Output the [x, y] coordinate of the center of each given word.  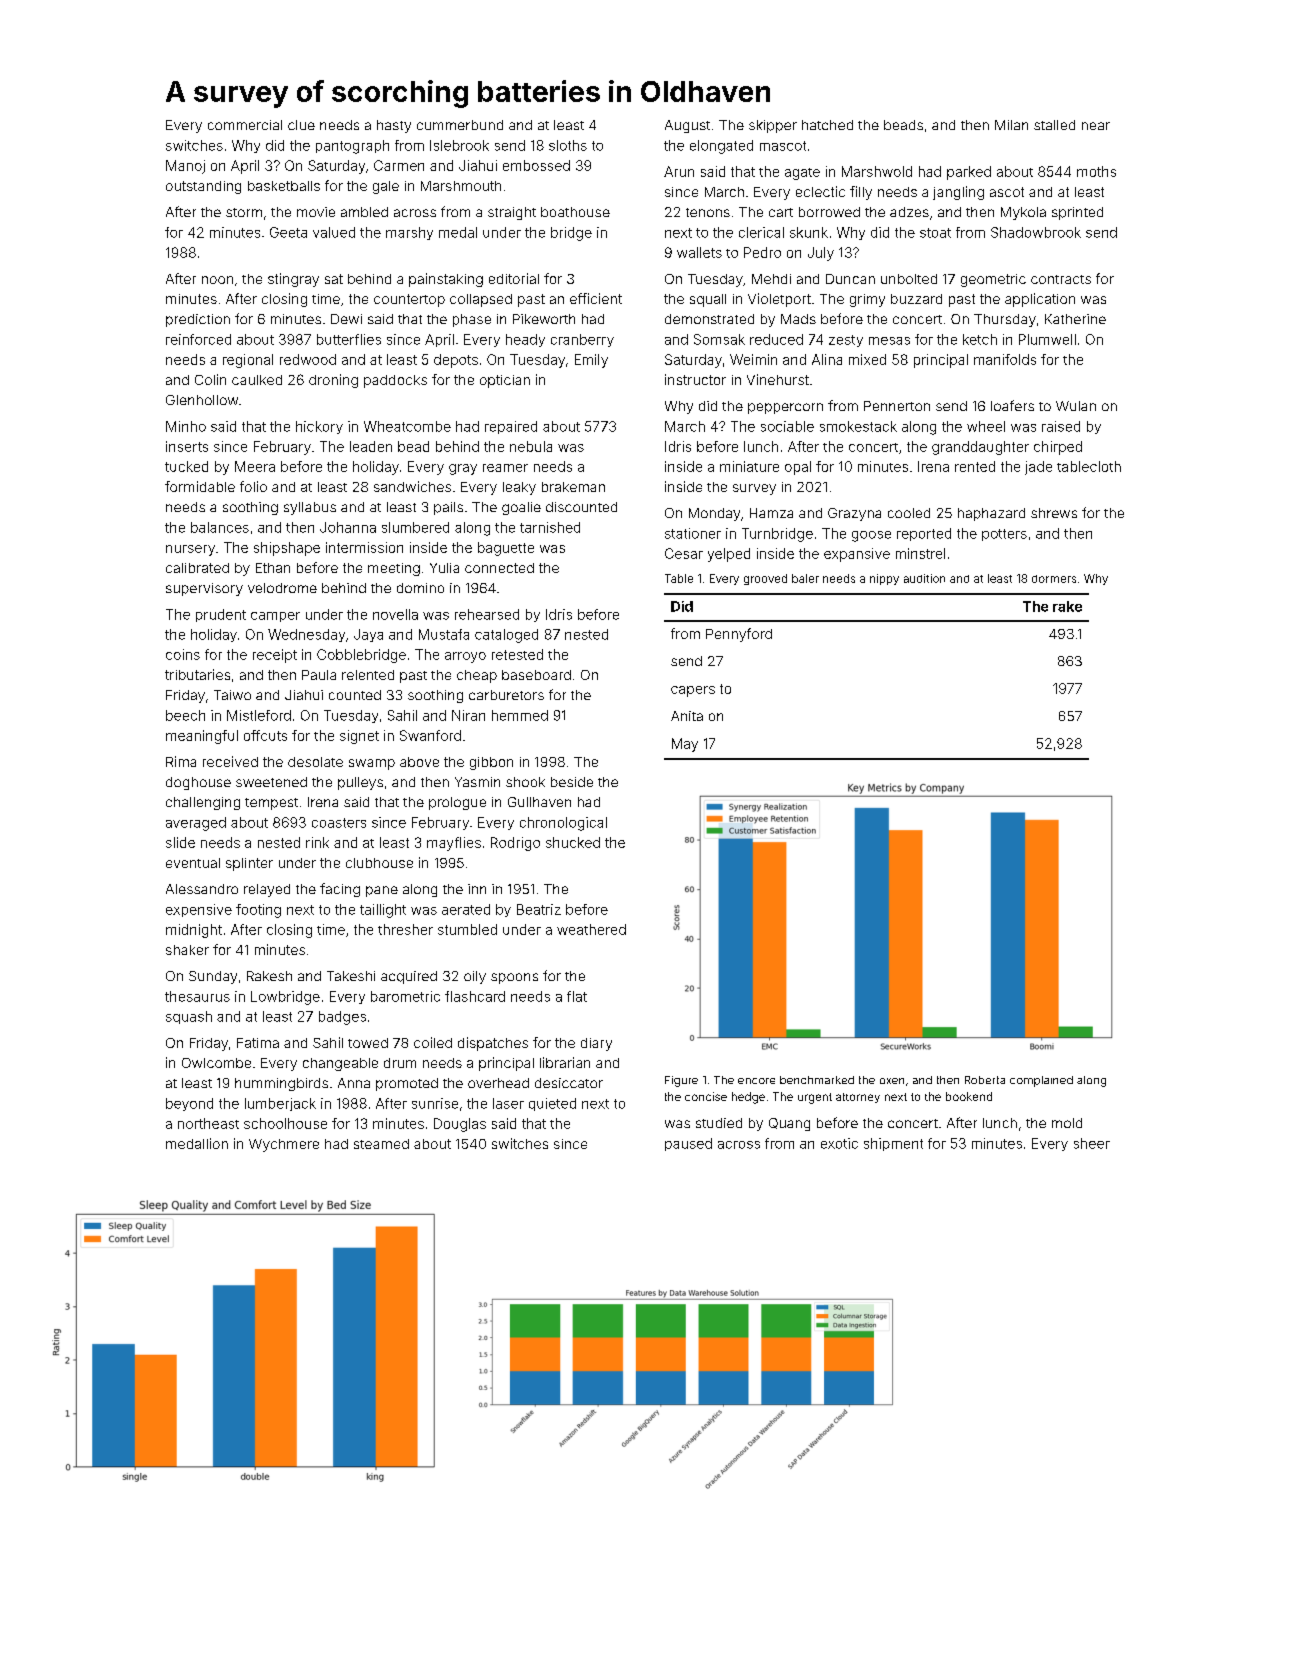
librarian [565, 1062]
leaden [371, 446]
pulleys [360, 783]
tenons [708, 212]
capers [693, 691]
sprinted [1077, 213]
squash [189, 1017]
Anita [687, 716]
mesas [889, 341]
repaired [511, 427]
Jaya [368, 635]
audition [924, 578]
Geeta [288, 232]
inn [477, 889]
